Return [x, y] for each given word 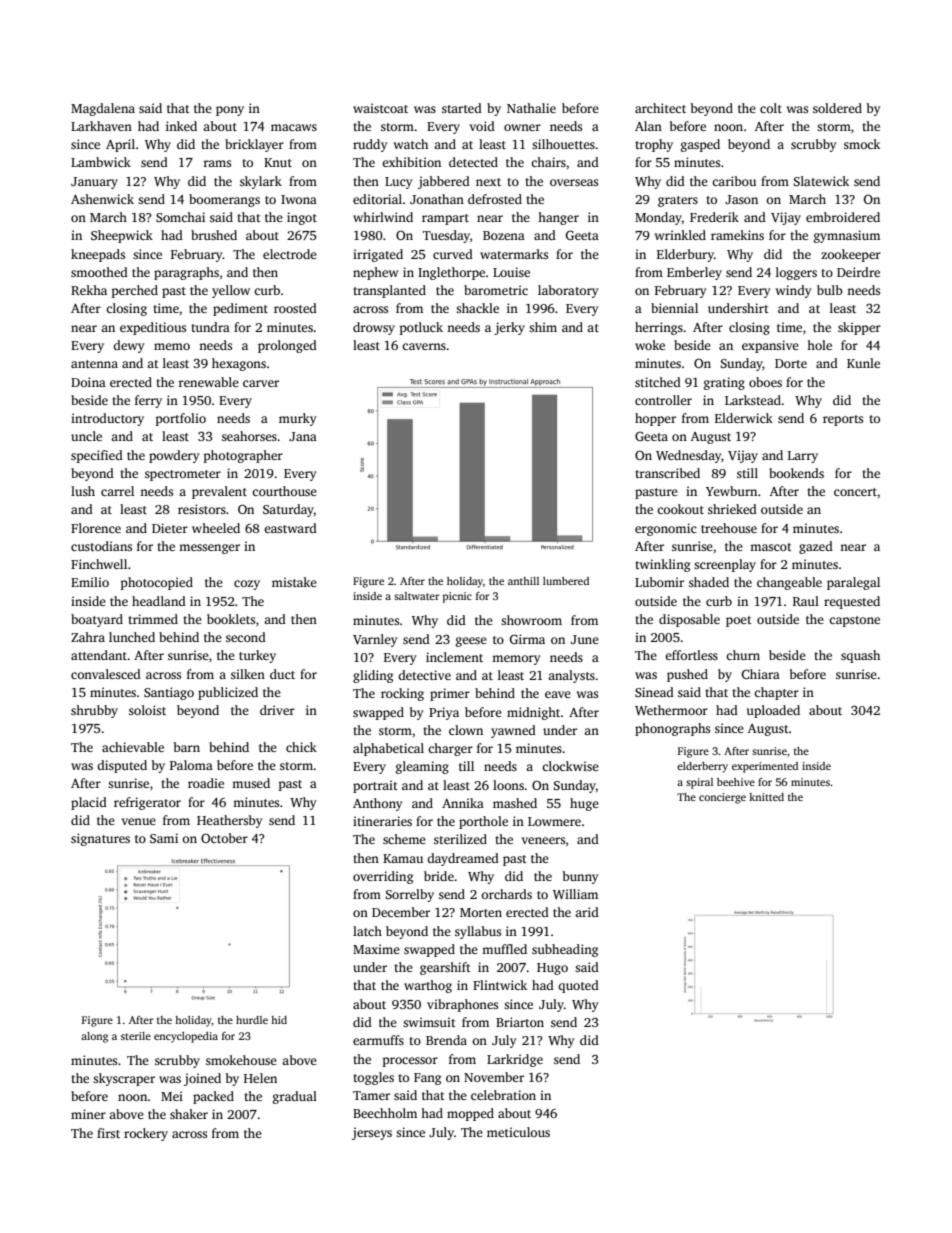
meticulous [518, 1132]
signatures [100, 839]
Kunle [863, 363]
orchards [506, 894]
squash [860, 656]
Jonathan [437, 199]
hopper [655, 419]
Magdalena [103, 109]
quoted [578, 986]
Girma [527, 639]
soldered [837, 108]
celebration [503, 1095]
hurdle [252, 1020]
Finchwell [99, 564]
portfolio [181, 419]
